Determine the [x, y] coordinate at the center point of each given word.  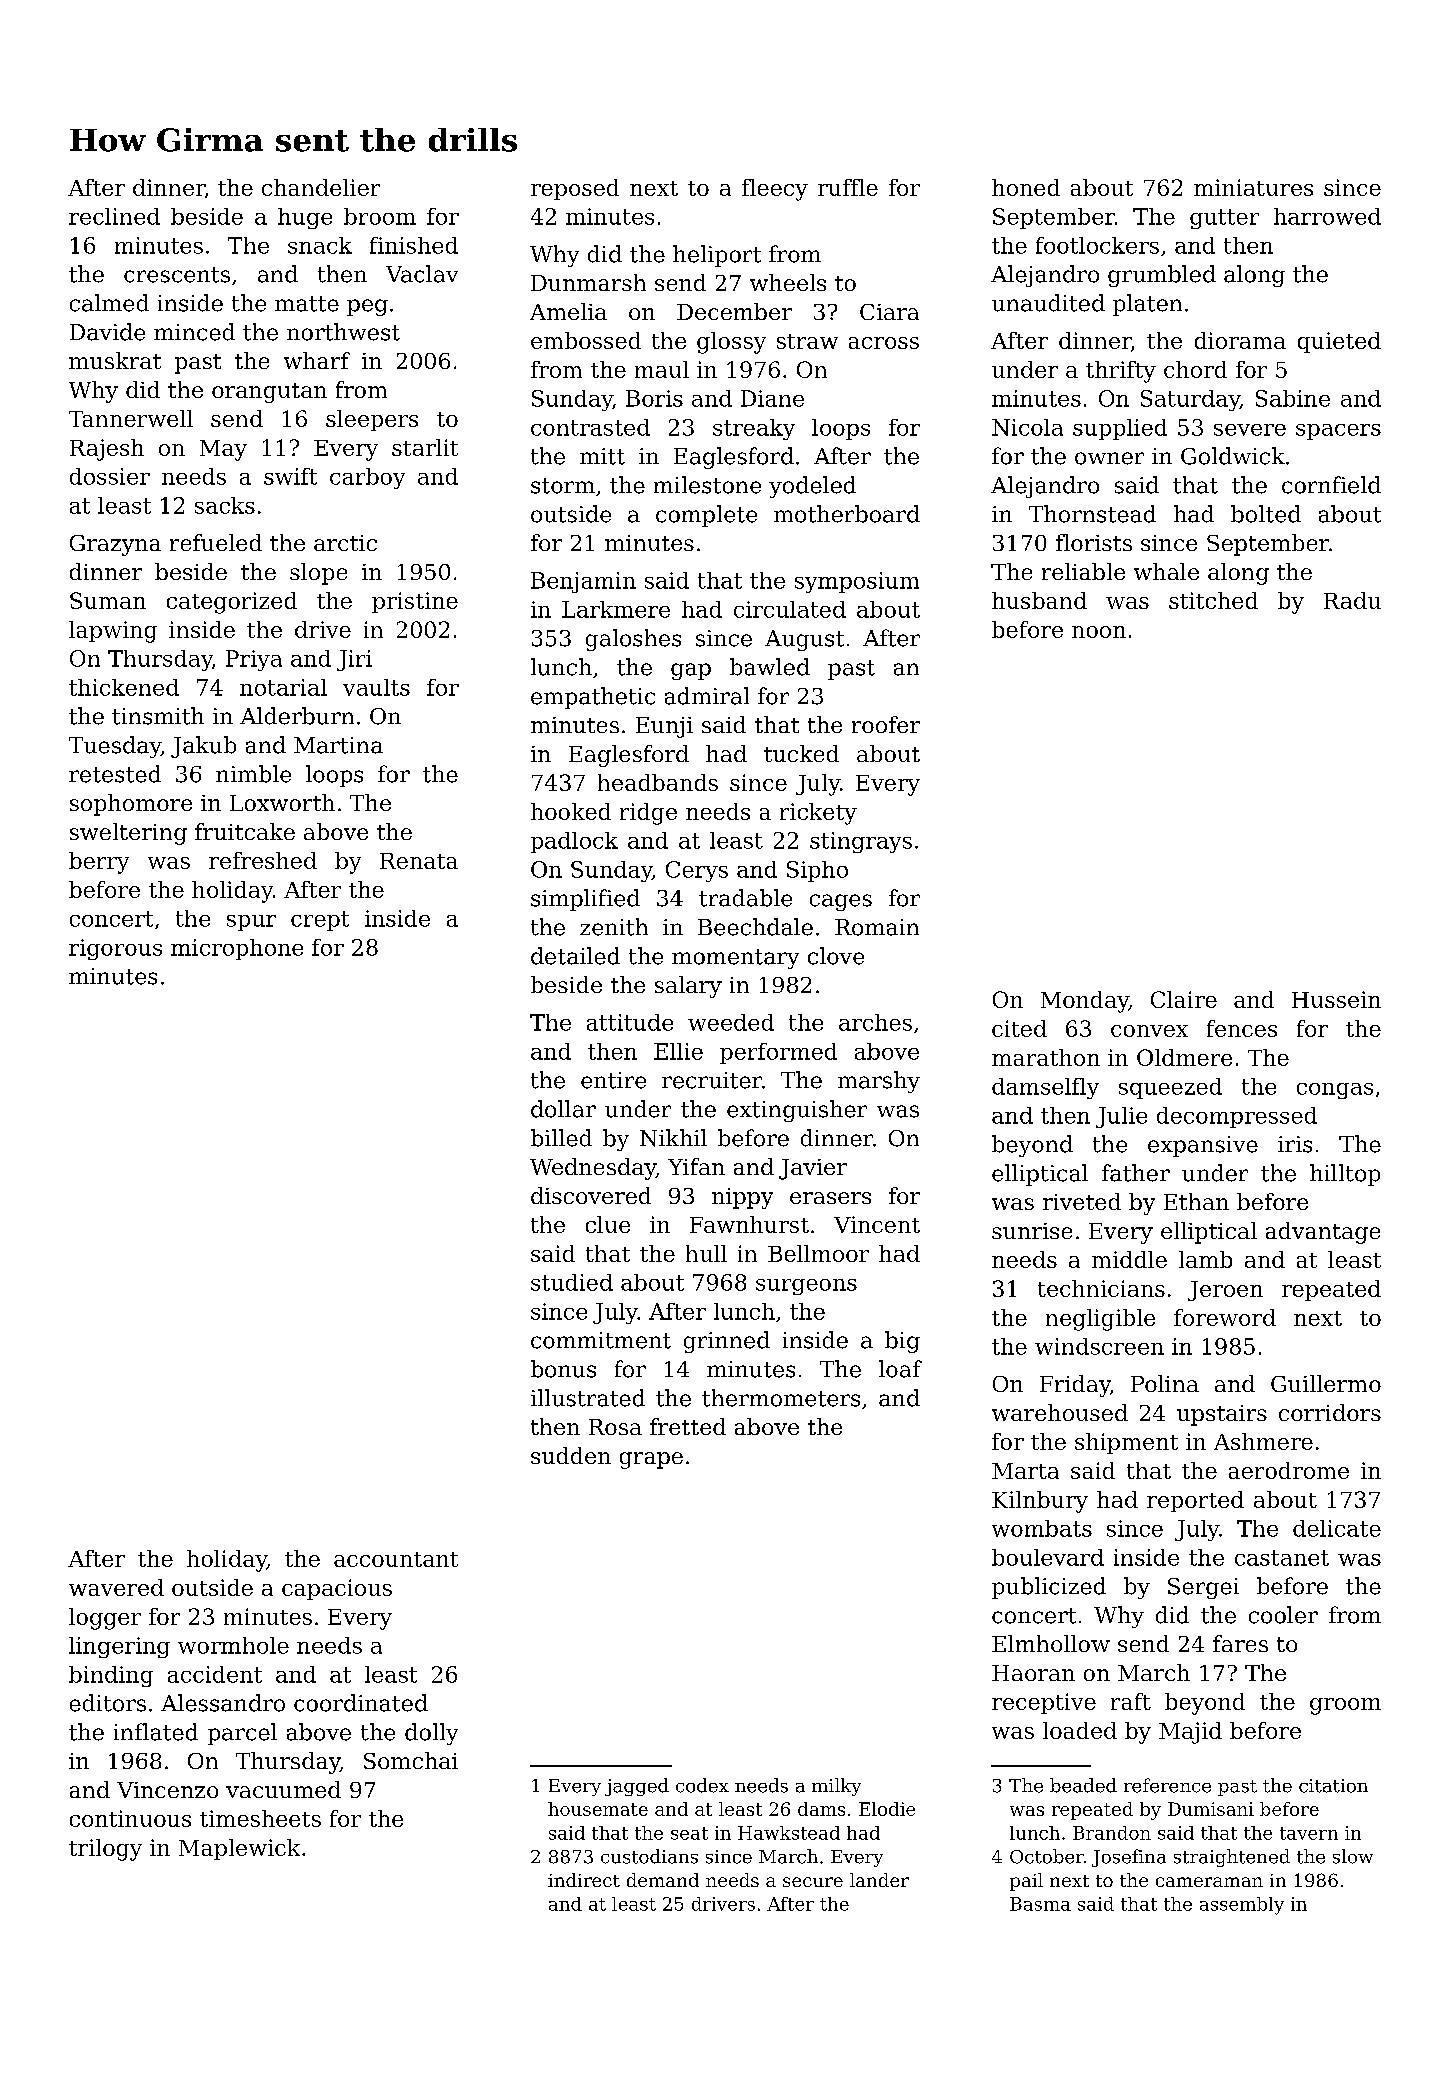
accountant [396, 1559]
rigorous [115, 949]
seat [689, 1833]
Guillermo [1326, 1383]
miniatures [1253, 187]
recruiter [712, 1080]
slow [1353, 1856]
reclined [114, 216]
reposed [575, 189]
